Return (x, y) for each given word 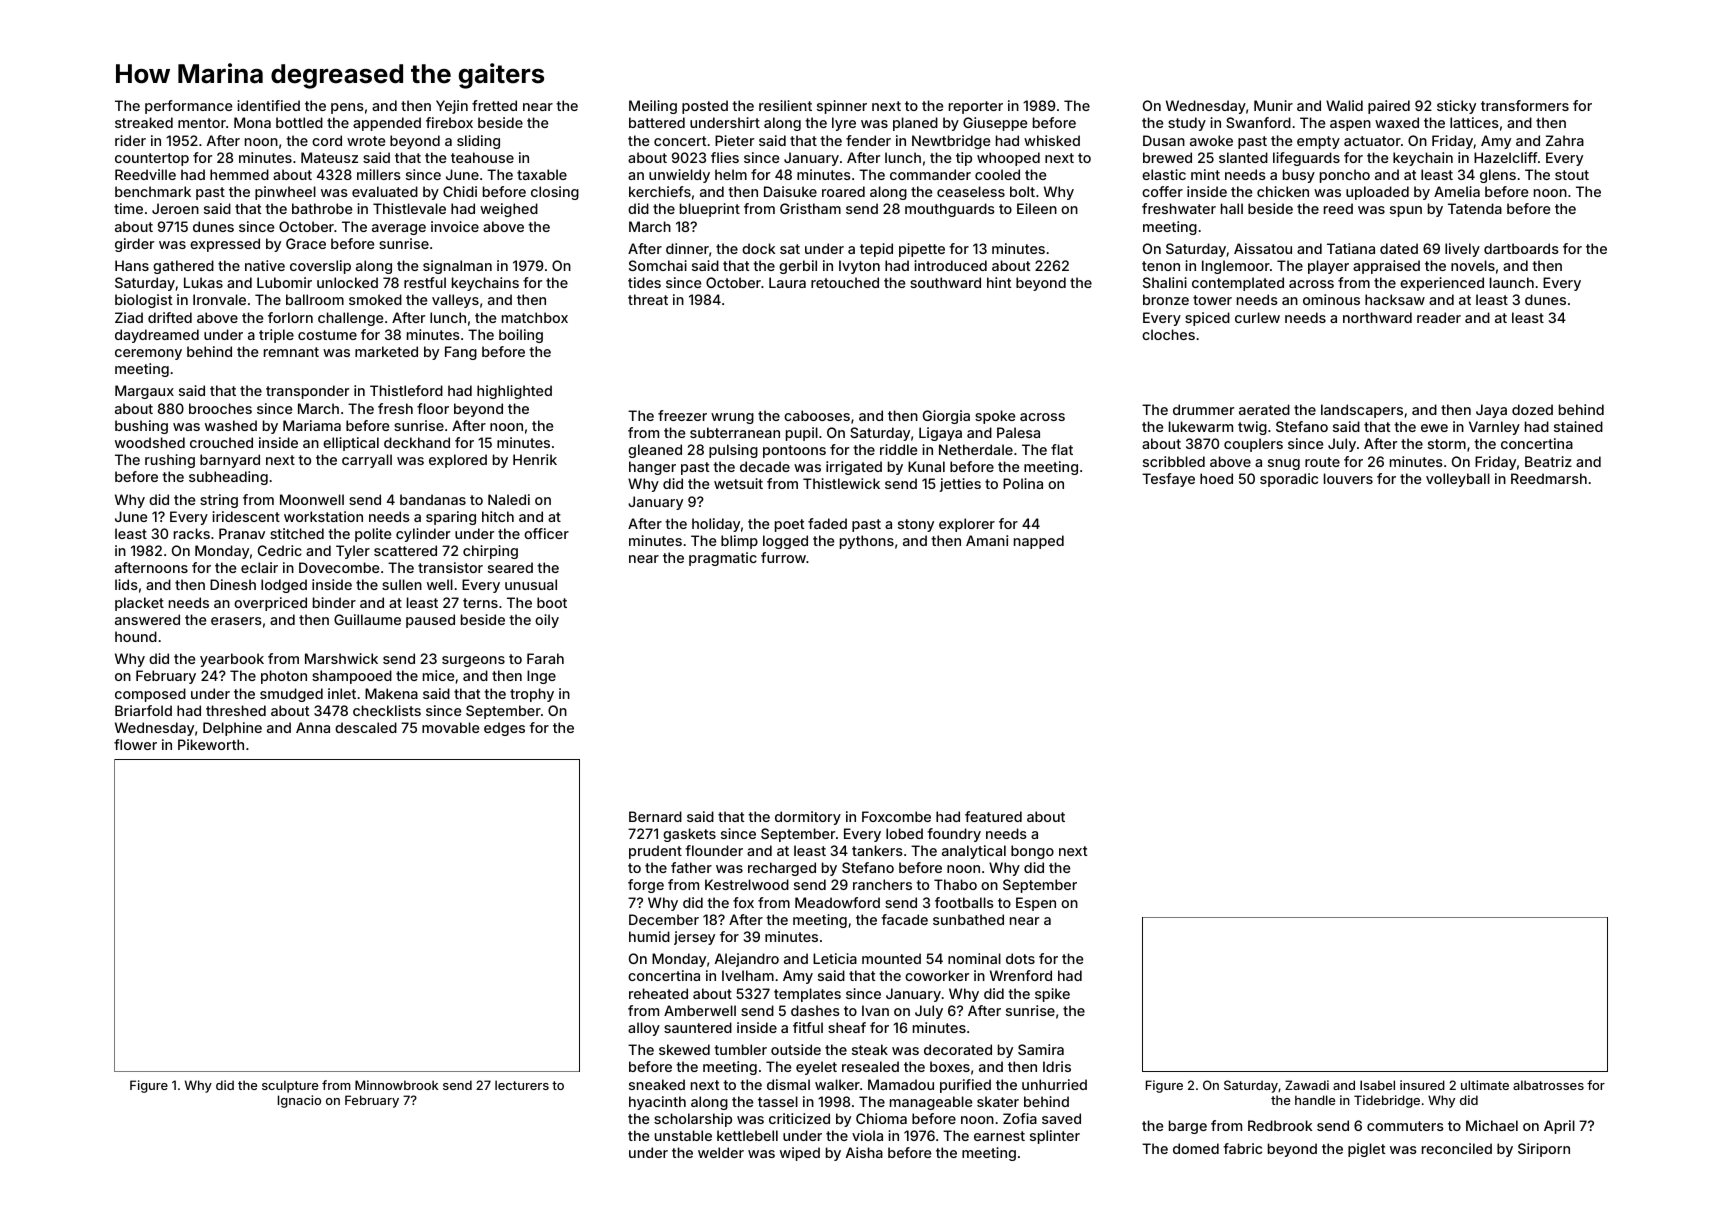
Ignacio (299, 1101)
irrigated (854, 468)
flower (135, 744)
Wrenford (1021, 975)
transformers (1525, 105)
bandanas (433, 499)
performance (188, 107)
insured (1422, 1085)
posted (705, 107)
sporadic (1289, 480)
